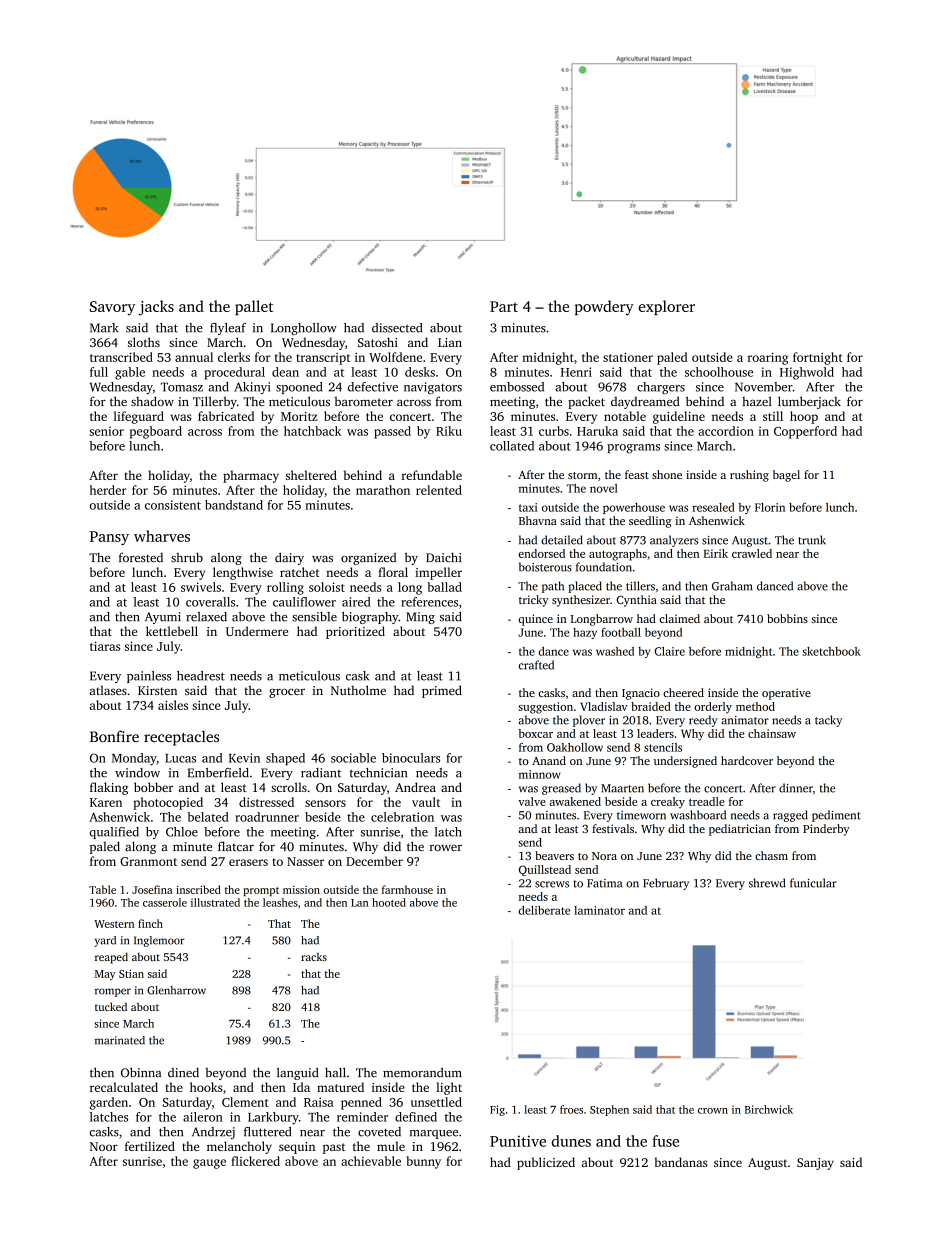  I want to click on senior, so click(107, 431).
